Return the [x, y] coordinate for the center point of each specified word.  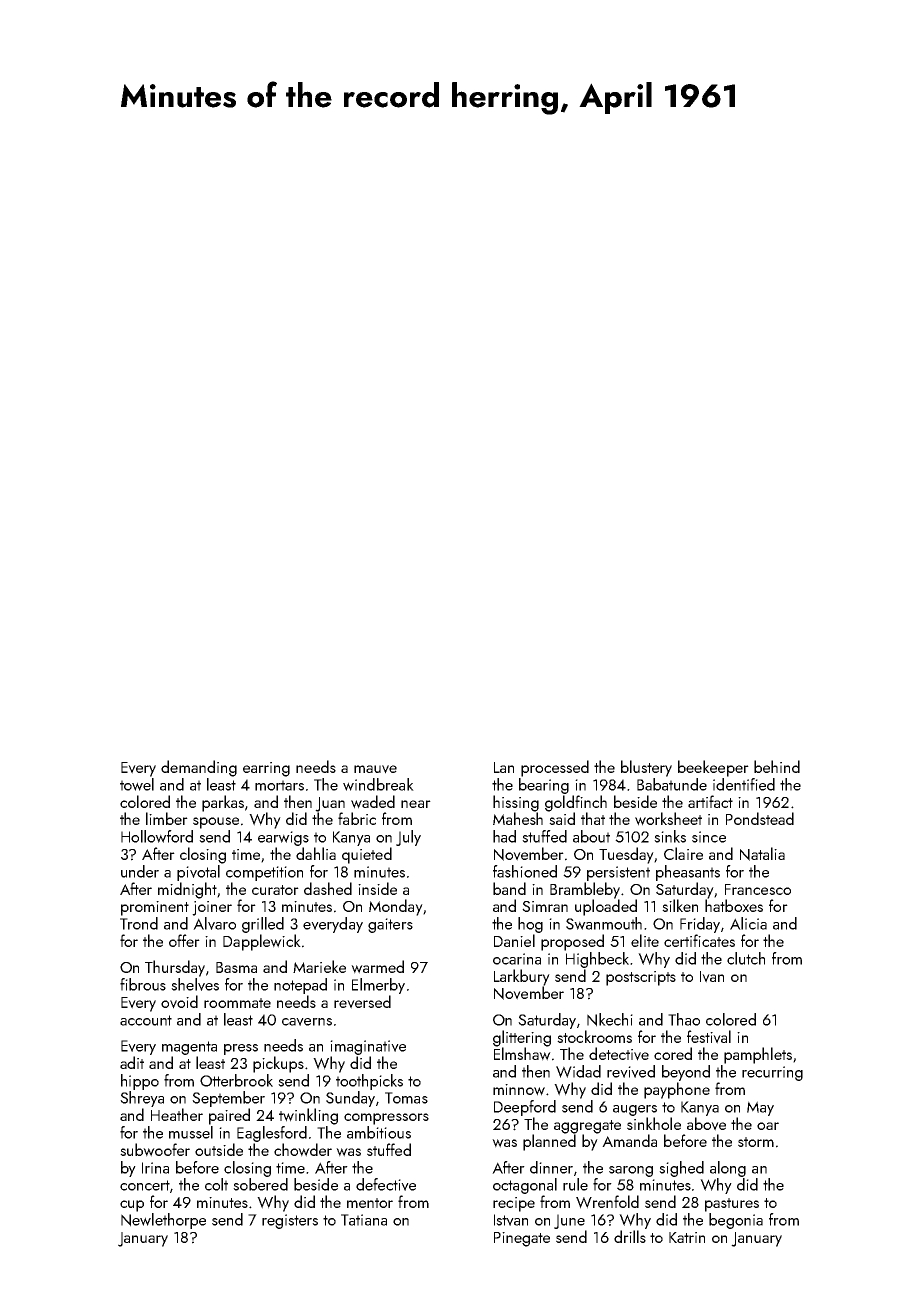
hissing [516, 803]
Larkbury [522, 977]
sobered [260, 1184]
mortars [279, 785]
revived [631, 1071]
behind [777, 766]
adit [132, 1062]
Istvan [511, 1220]
